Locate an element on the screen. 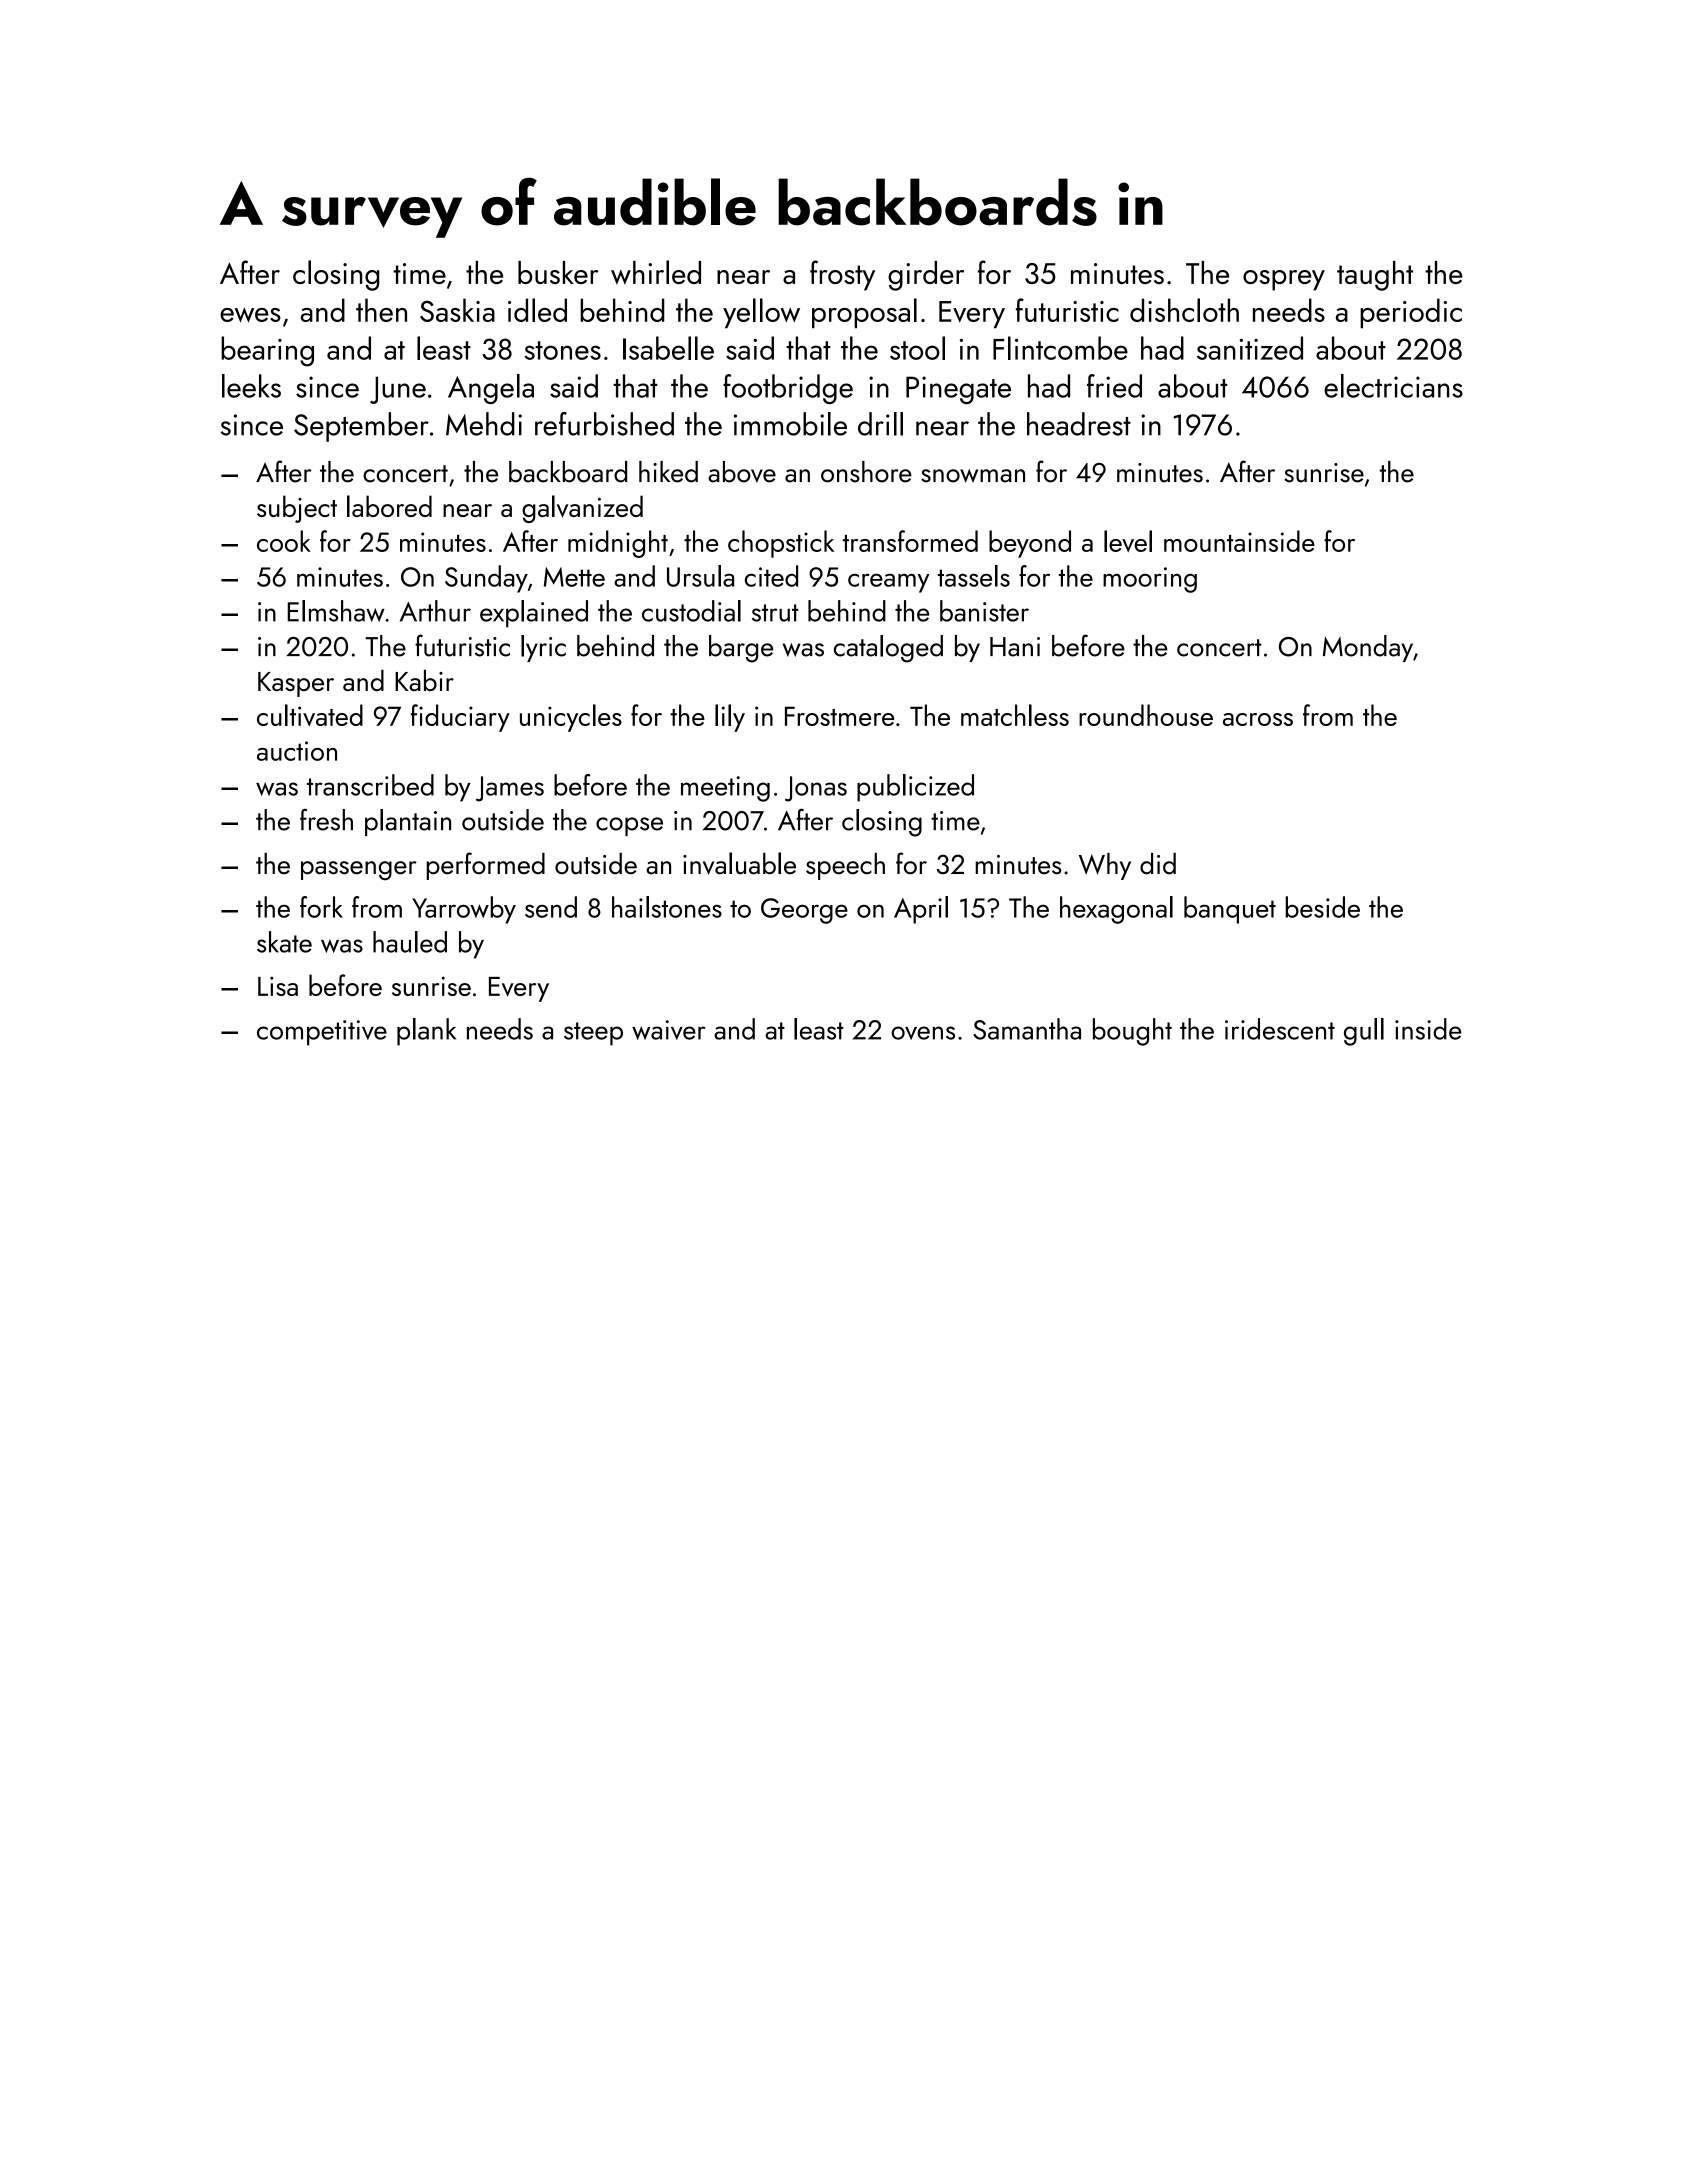 This screenshot has height=2178, width=1683. lily is located at coordinates (730, 718).
